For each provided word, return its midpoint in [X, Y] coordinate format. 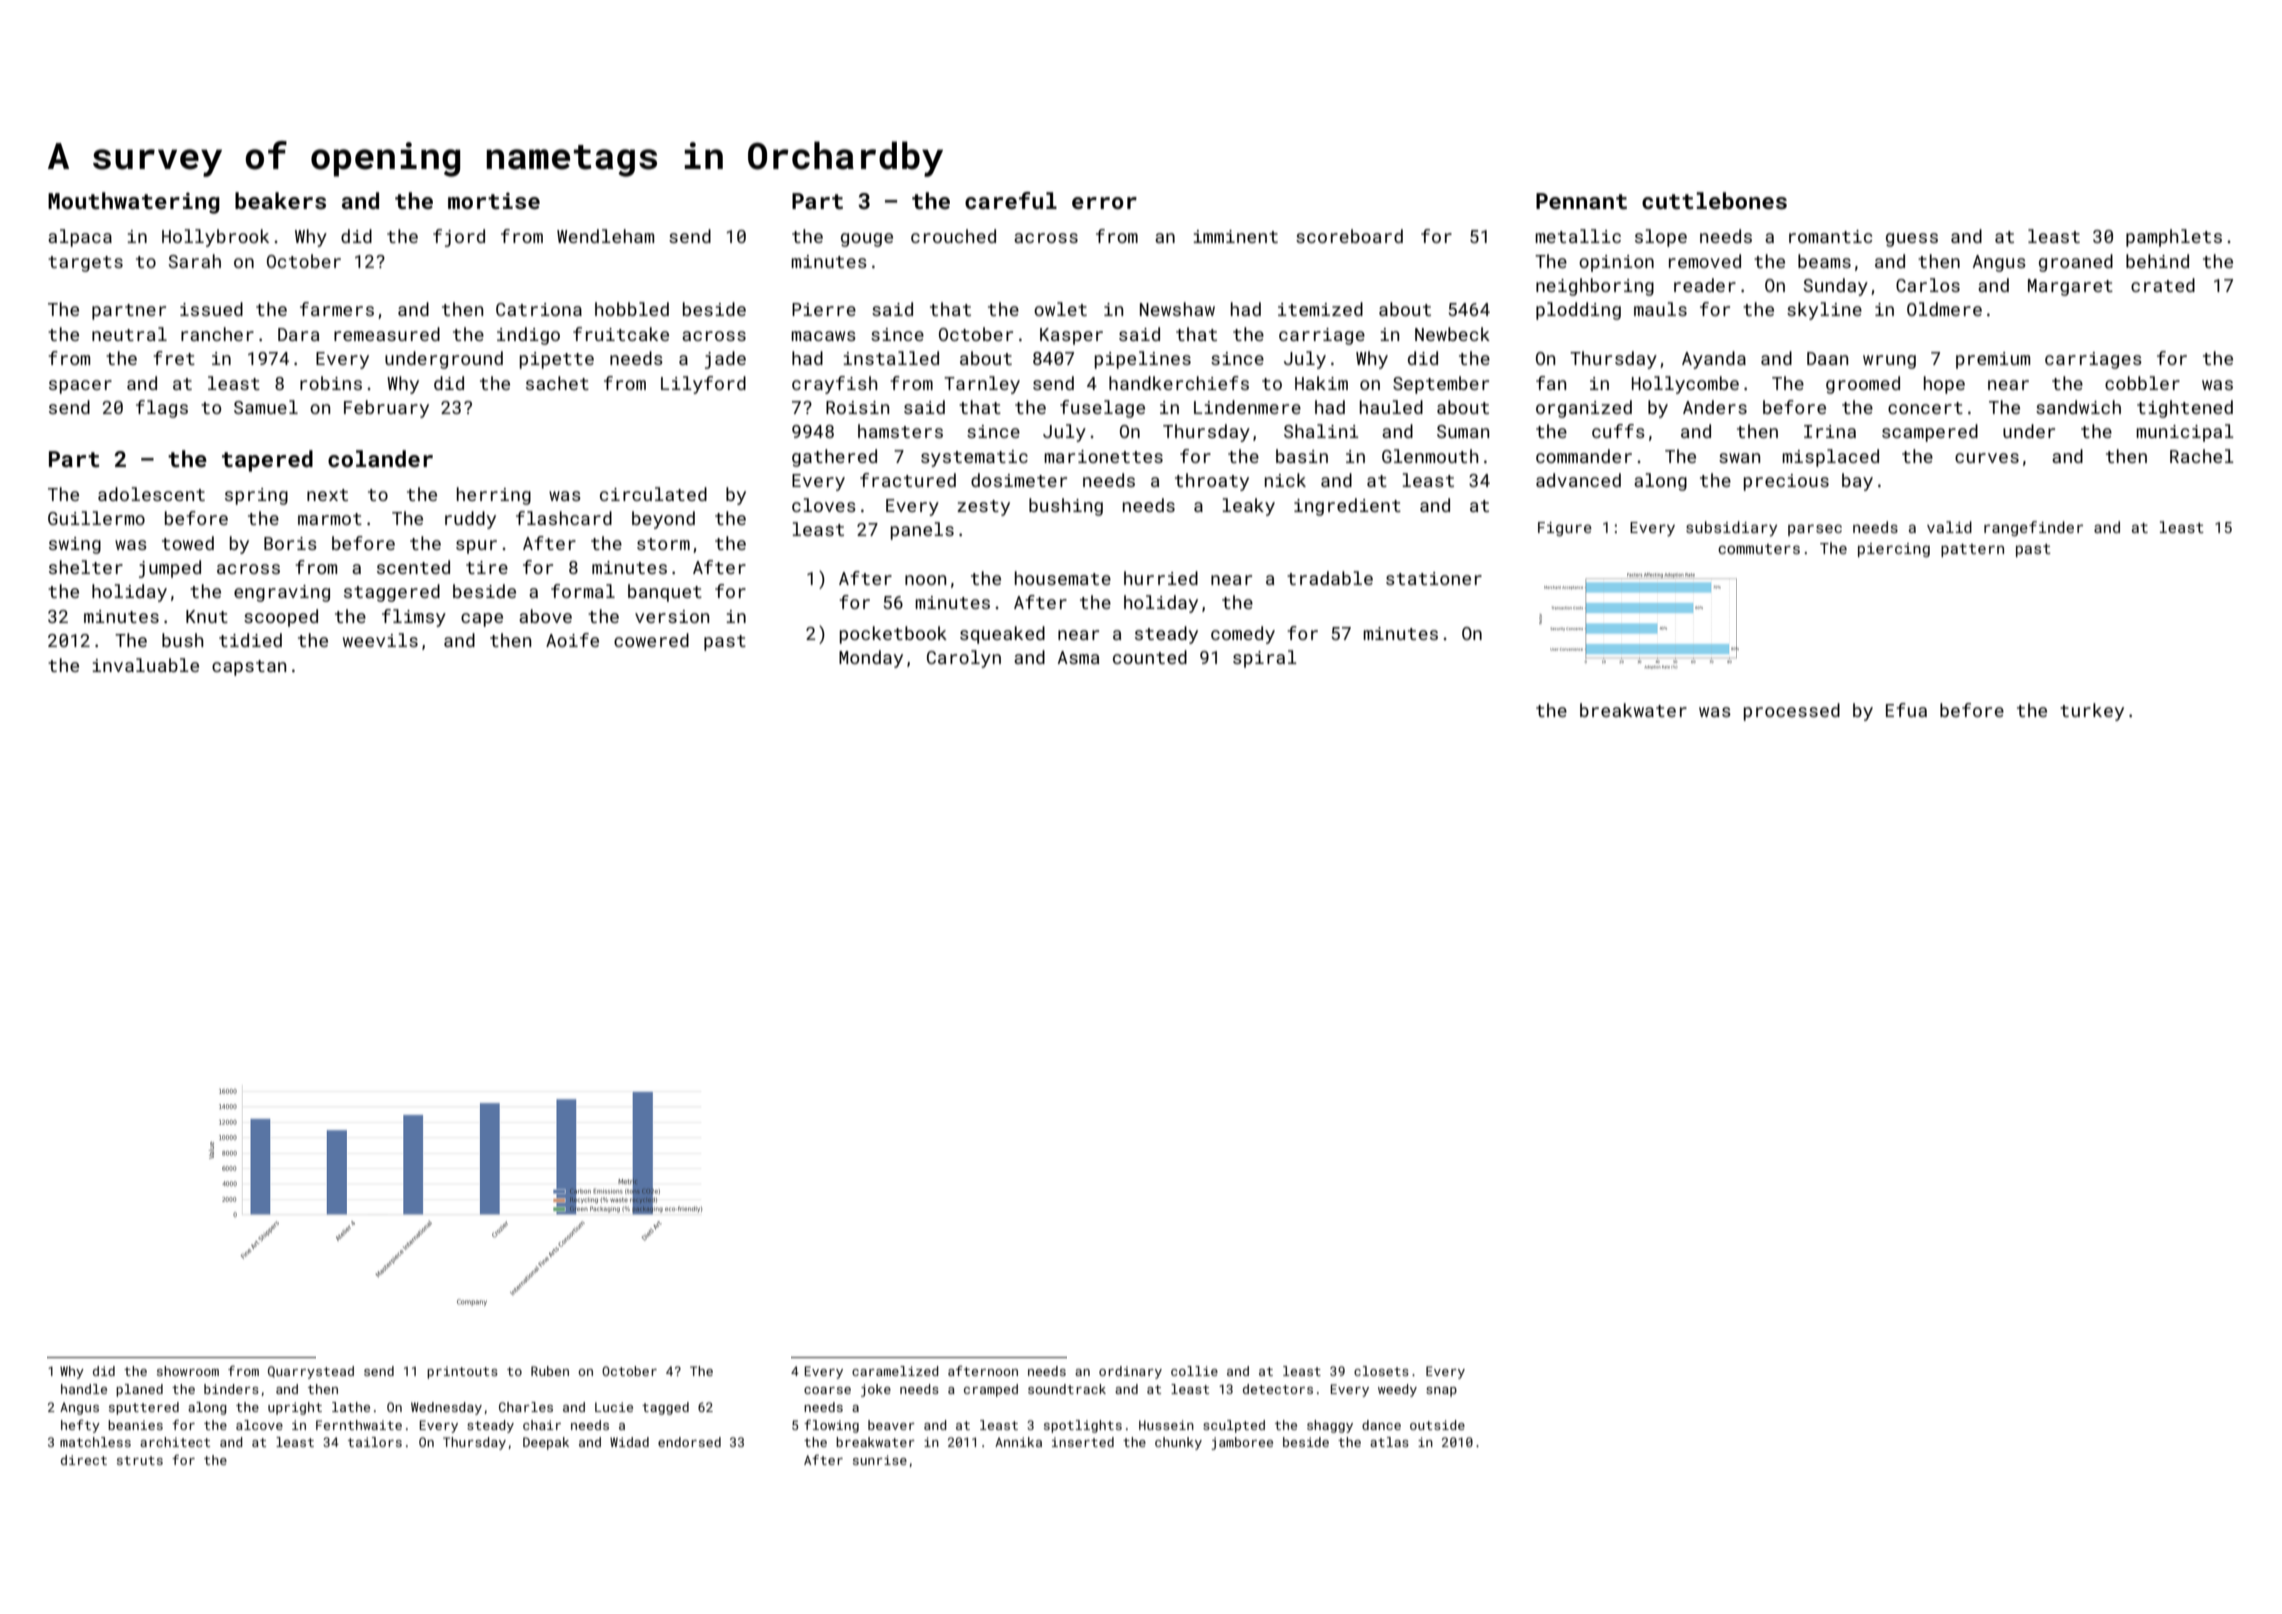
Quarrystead [311, 1372]
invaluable [145, 665]
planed [139, 1390]
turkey [2092, 712]
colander [380, 458]
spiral [1265, 659]
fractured [908, 480]
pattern [1972, 550]
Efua [1906, 710]
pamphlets [2174, 238]
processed [1792, 712]
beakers [280, 200]
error [1104, 203]
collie [1194, 1371]
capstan [249, 668]
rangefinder [2033, 528]
